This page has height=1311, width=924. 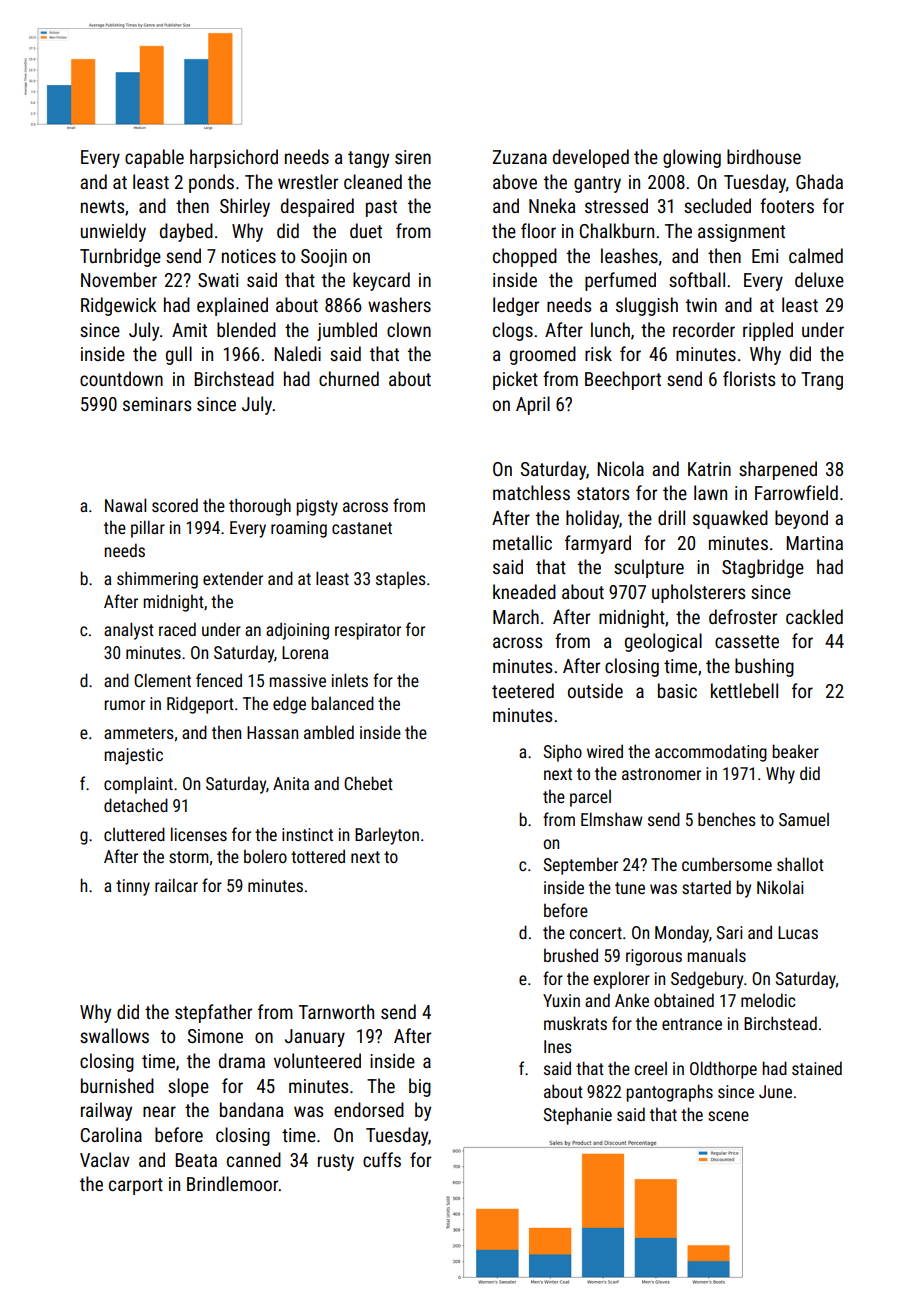 What do you see at coordinates (520, 157) in the page?
I see `Zuzana` at bounding box center [520, 157].
